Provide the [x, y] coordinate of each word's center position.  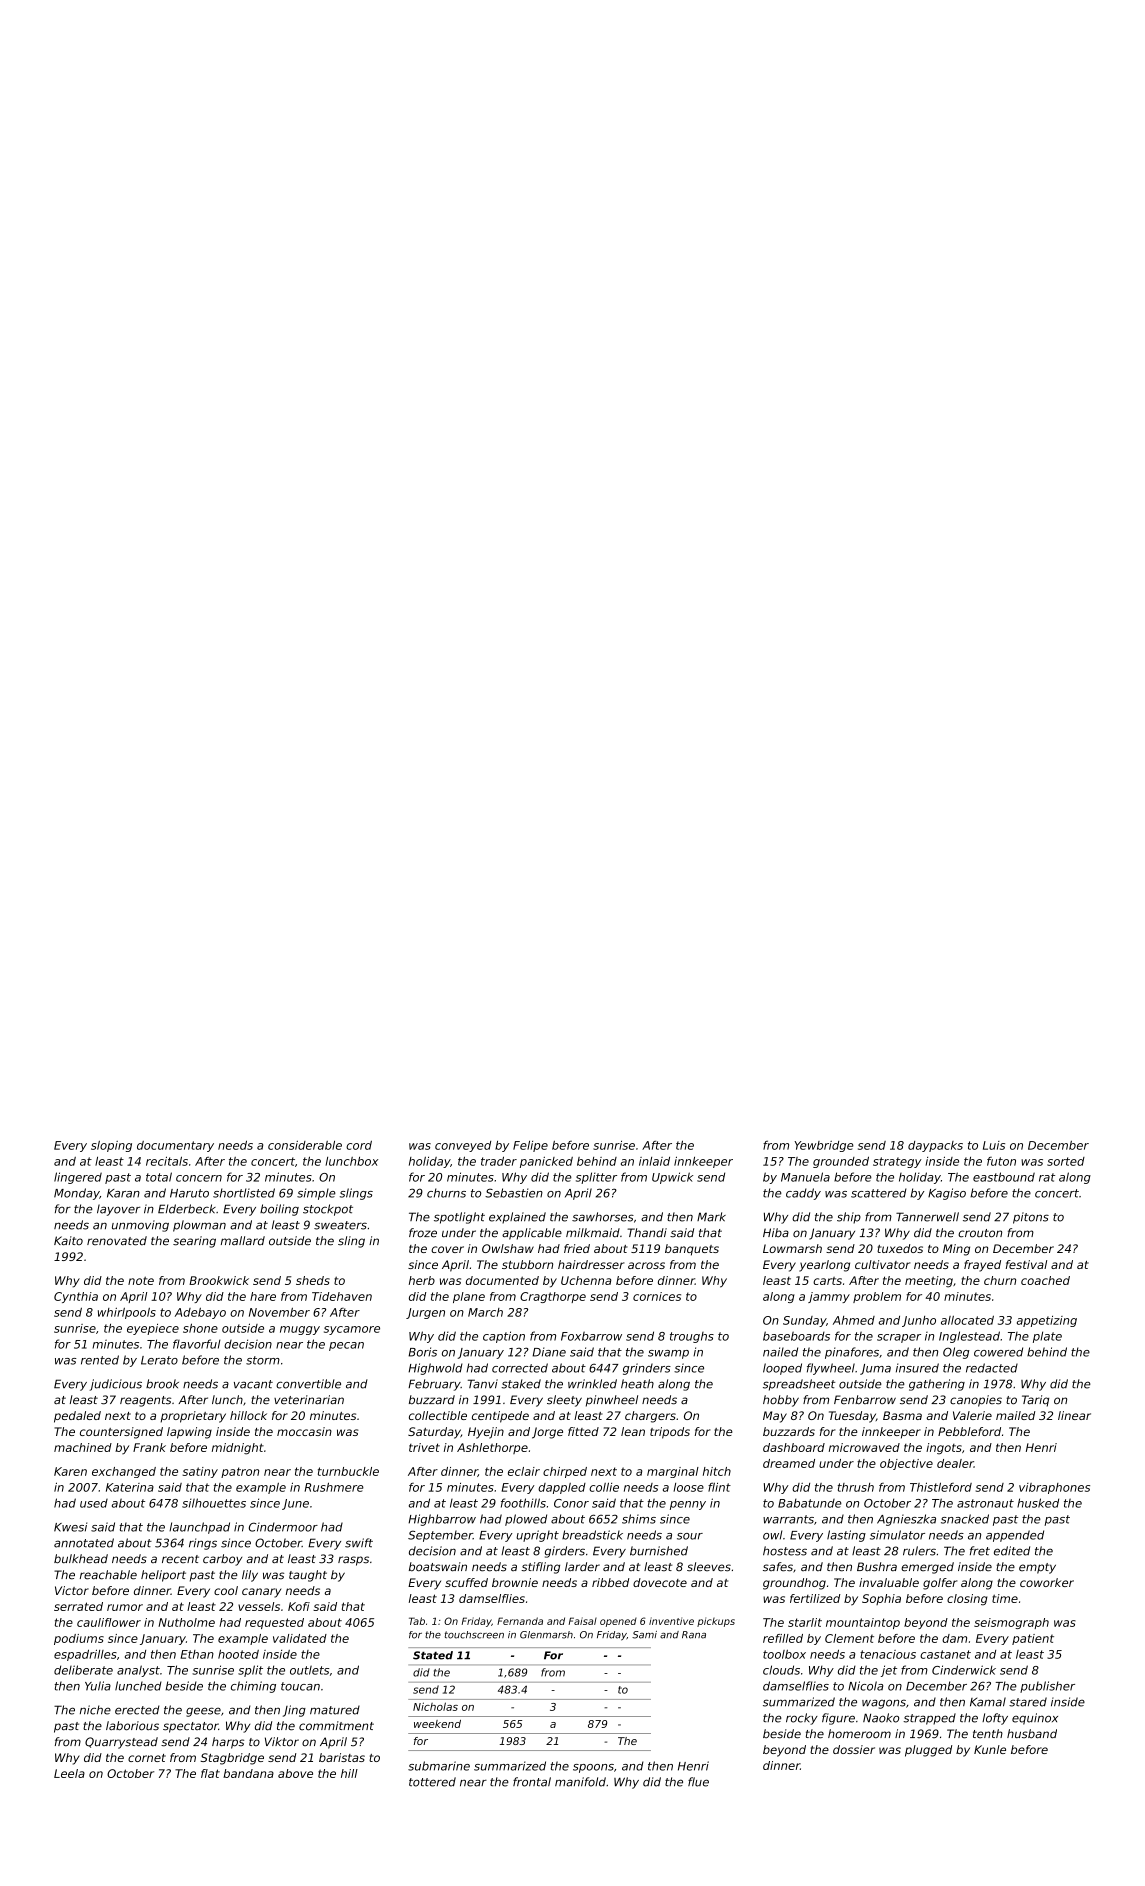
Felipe [530, 1146]
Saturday [434, 1433]
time [1005, 1598]
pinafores [852, 1353]
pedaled [77, 1417]
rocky [802, 1719]
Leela [69, 1773]
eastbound [1004, 1177]
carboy [222, 1560]
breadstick [592, 1535]
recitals [167, 1161]
